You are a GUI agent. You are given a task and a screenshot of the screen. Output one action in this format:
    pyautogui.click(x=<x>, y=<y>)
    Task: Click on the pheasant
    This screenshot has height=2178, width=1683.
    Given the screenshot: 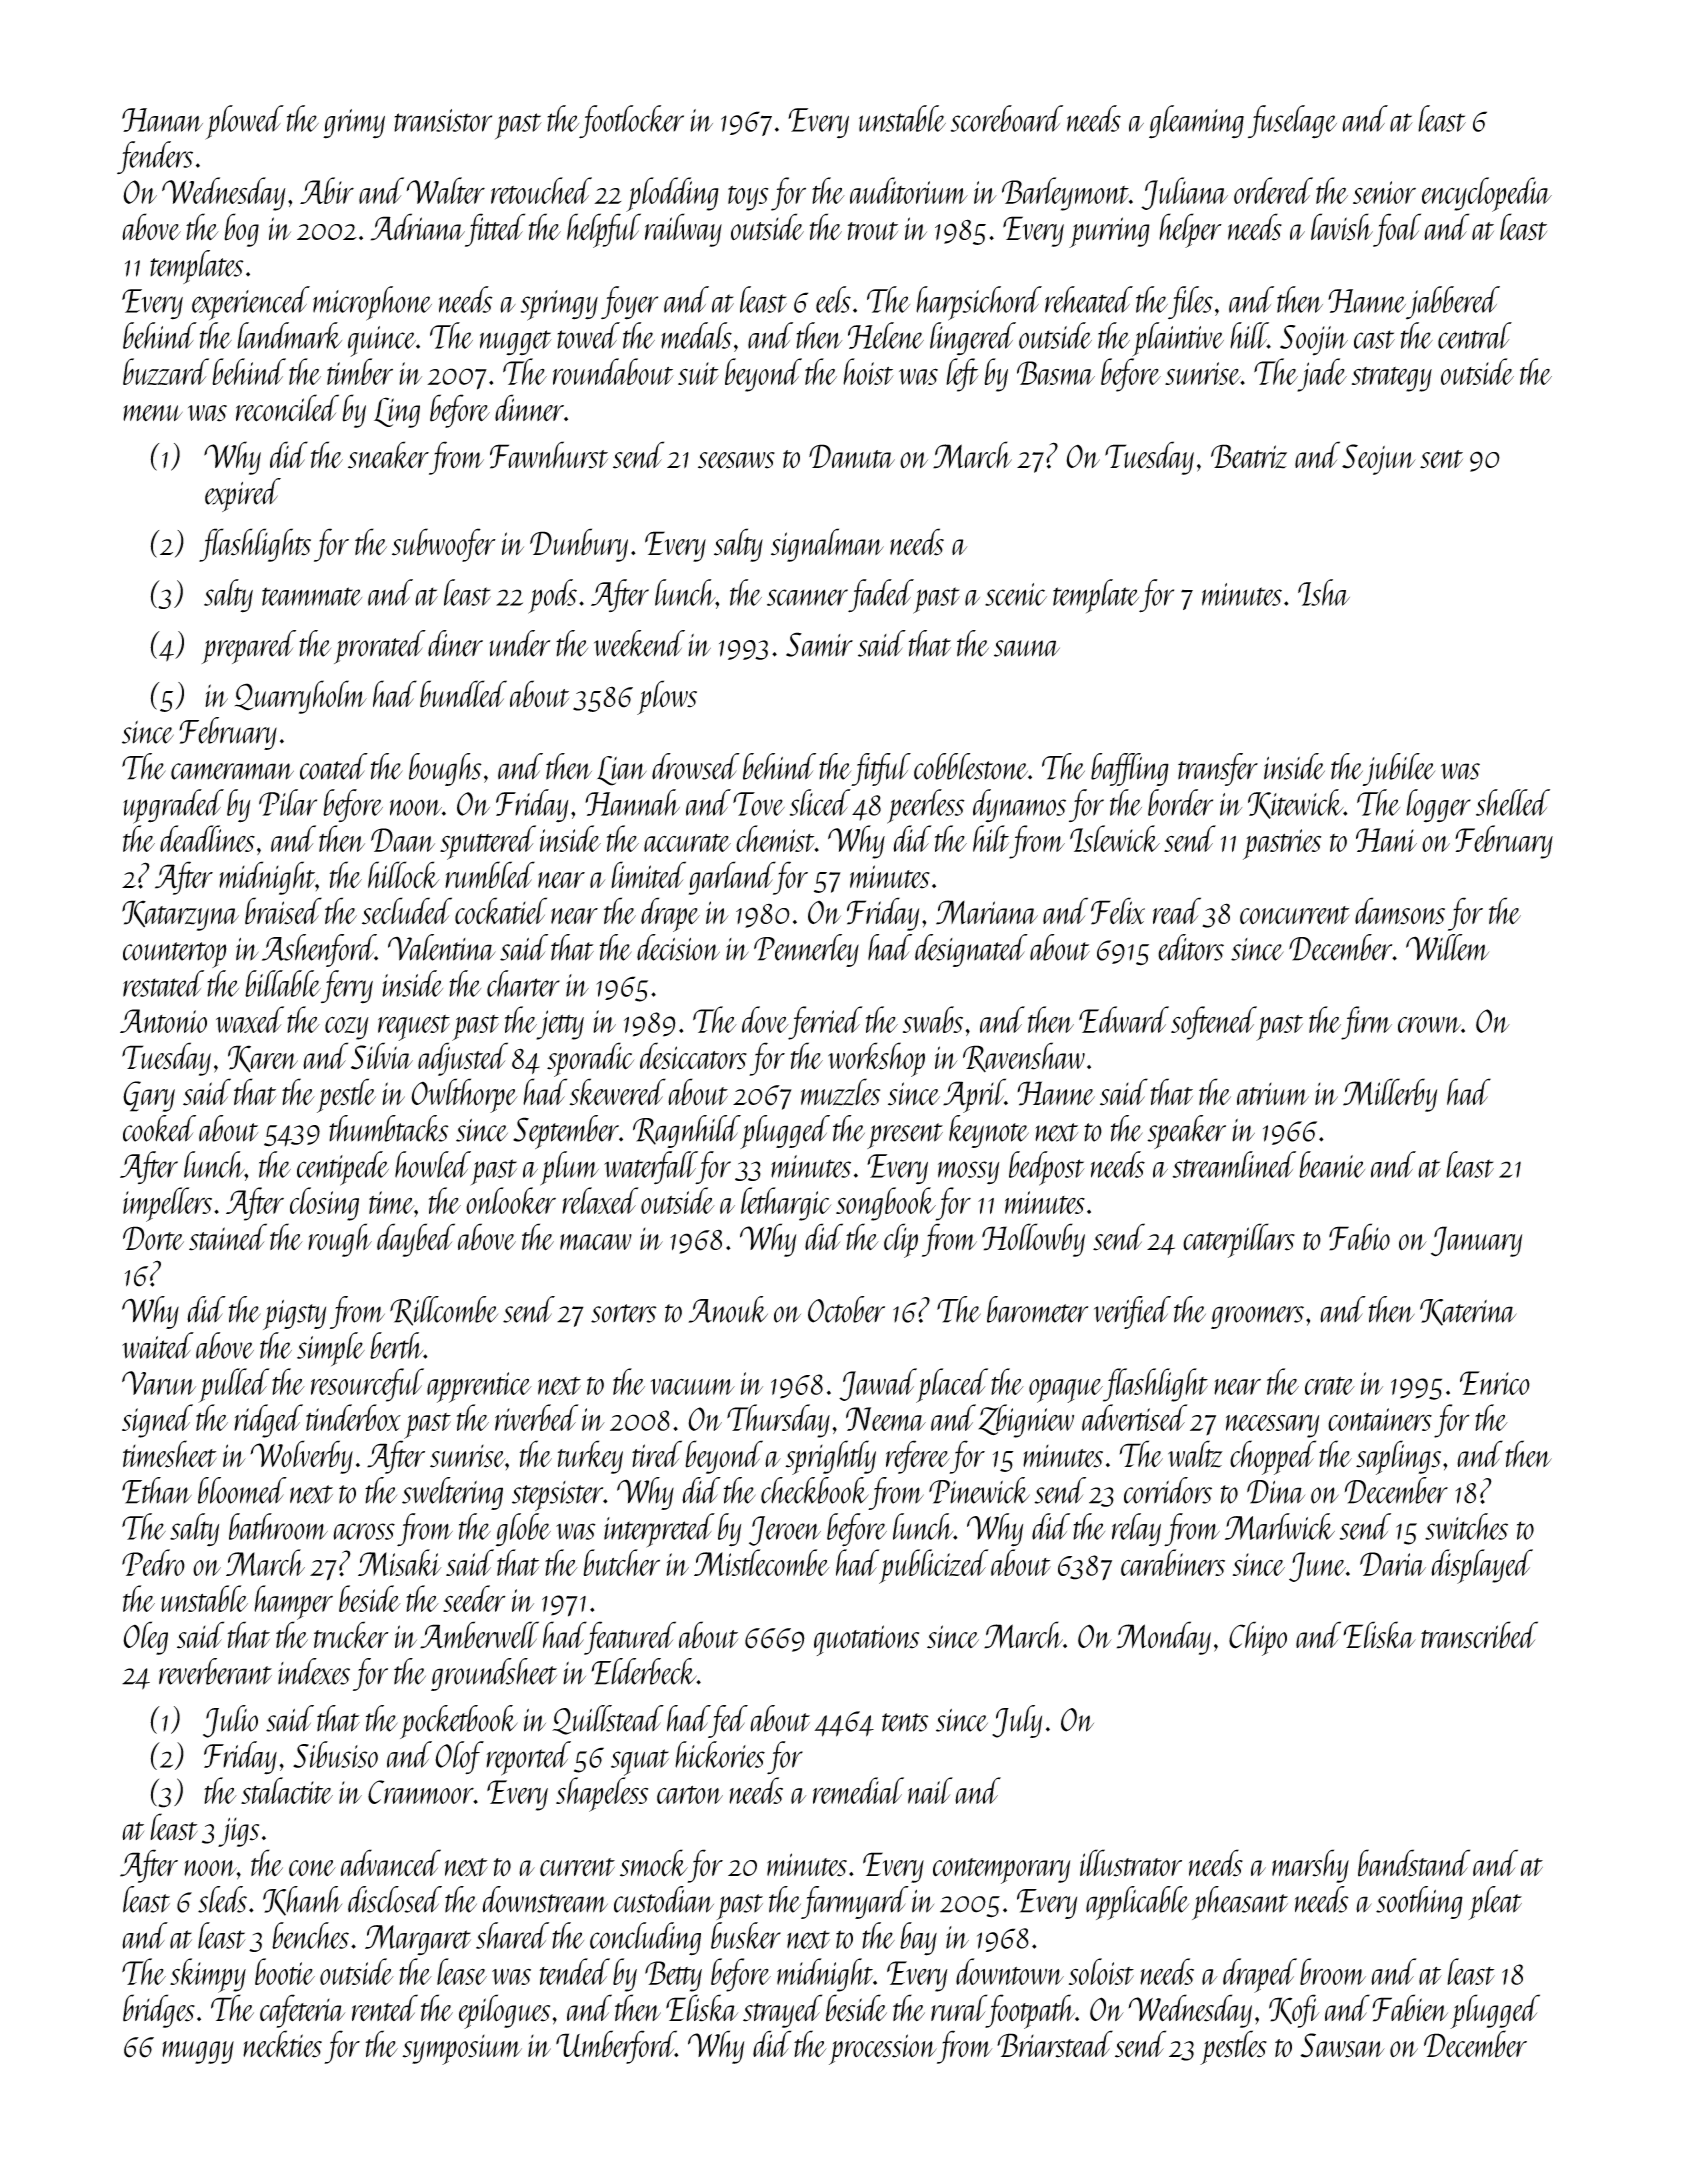 What is the action you would take?
    pyautogui.click(x=1240, y=1903)
